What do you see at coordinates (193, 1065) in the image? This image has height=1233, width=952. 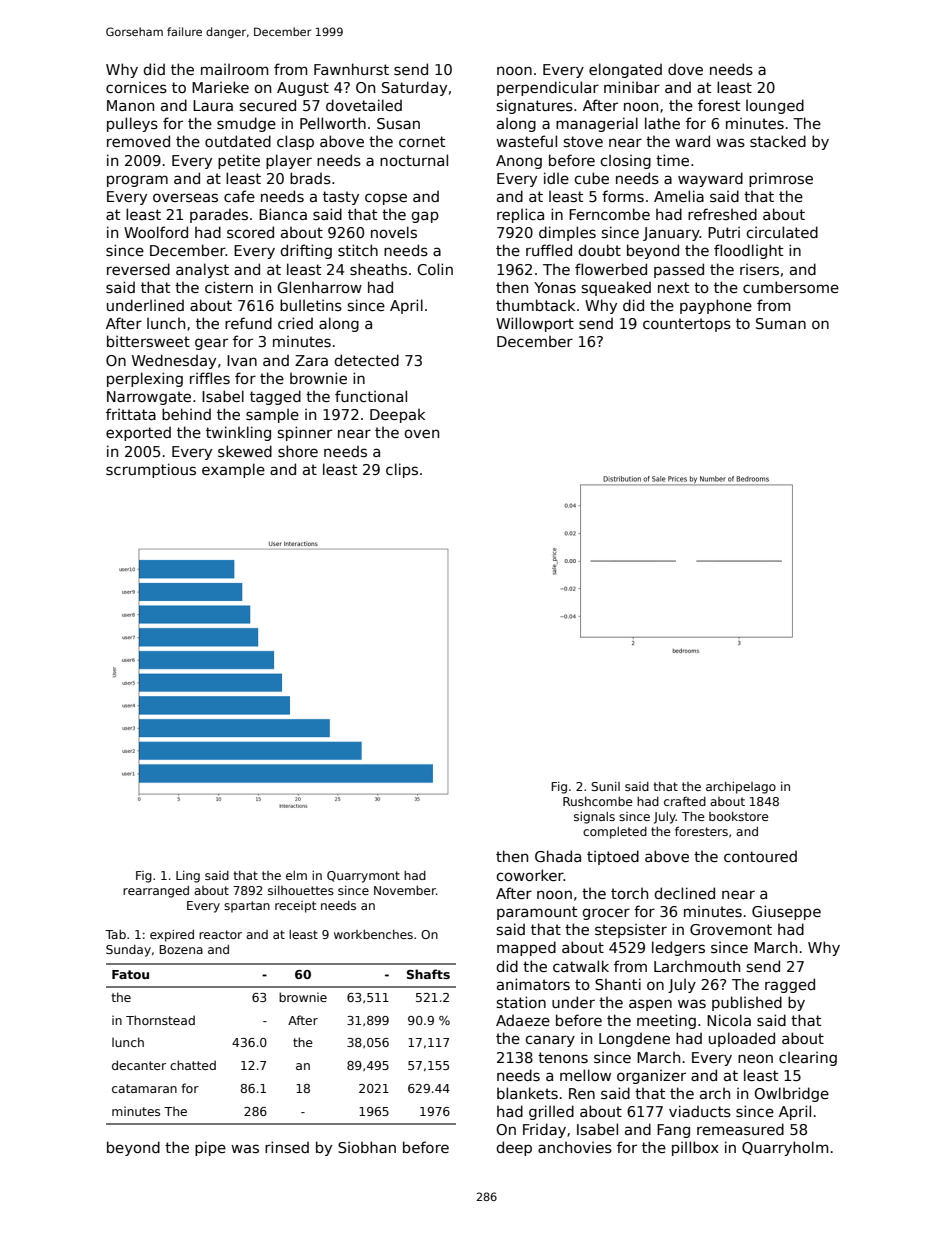 I see `chatted` at bounding box center [193, 1065].
